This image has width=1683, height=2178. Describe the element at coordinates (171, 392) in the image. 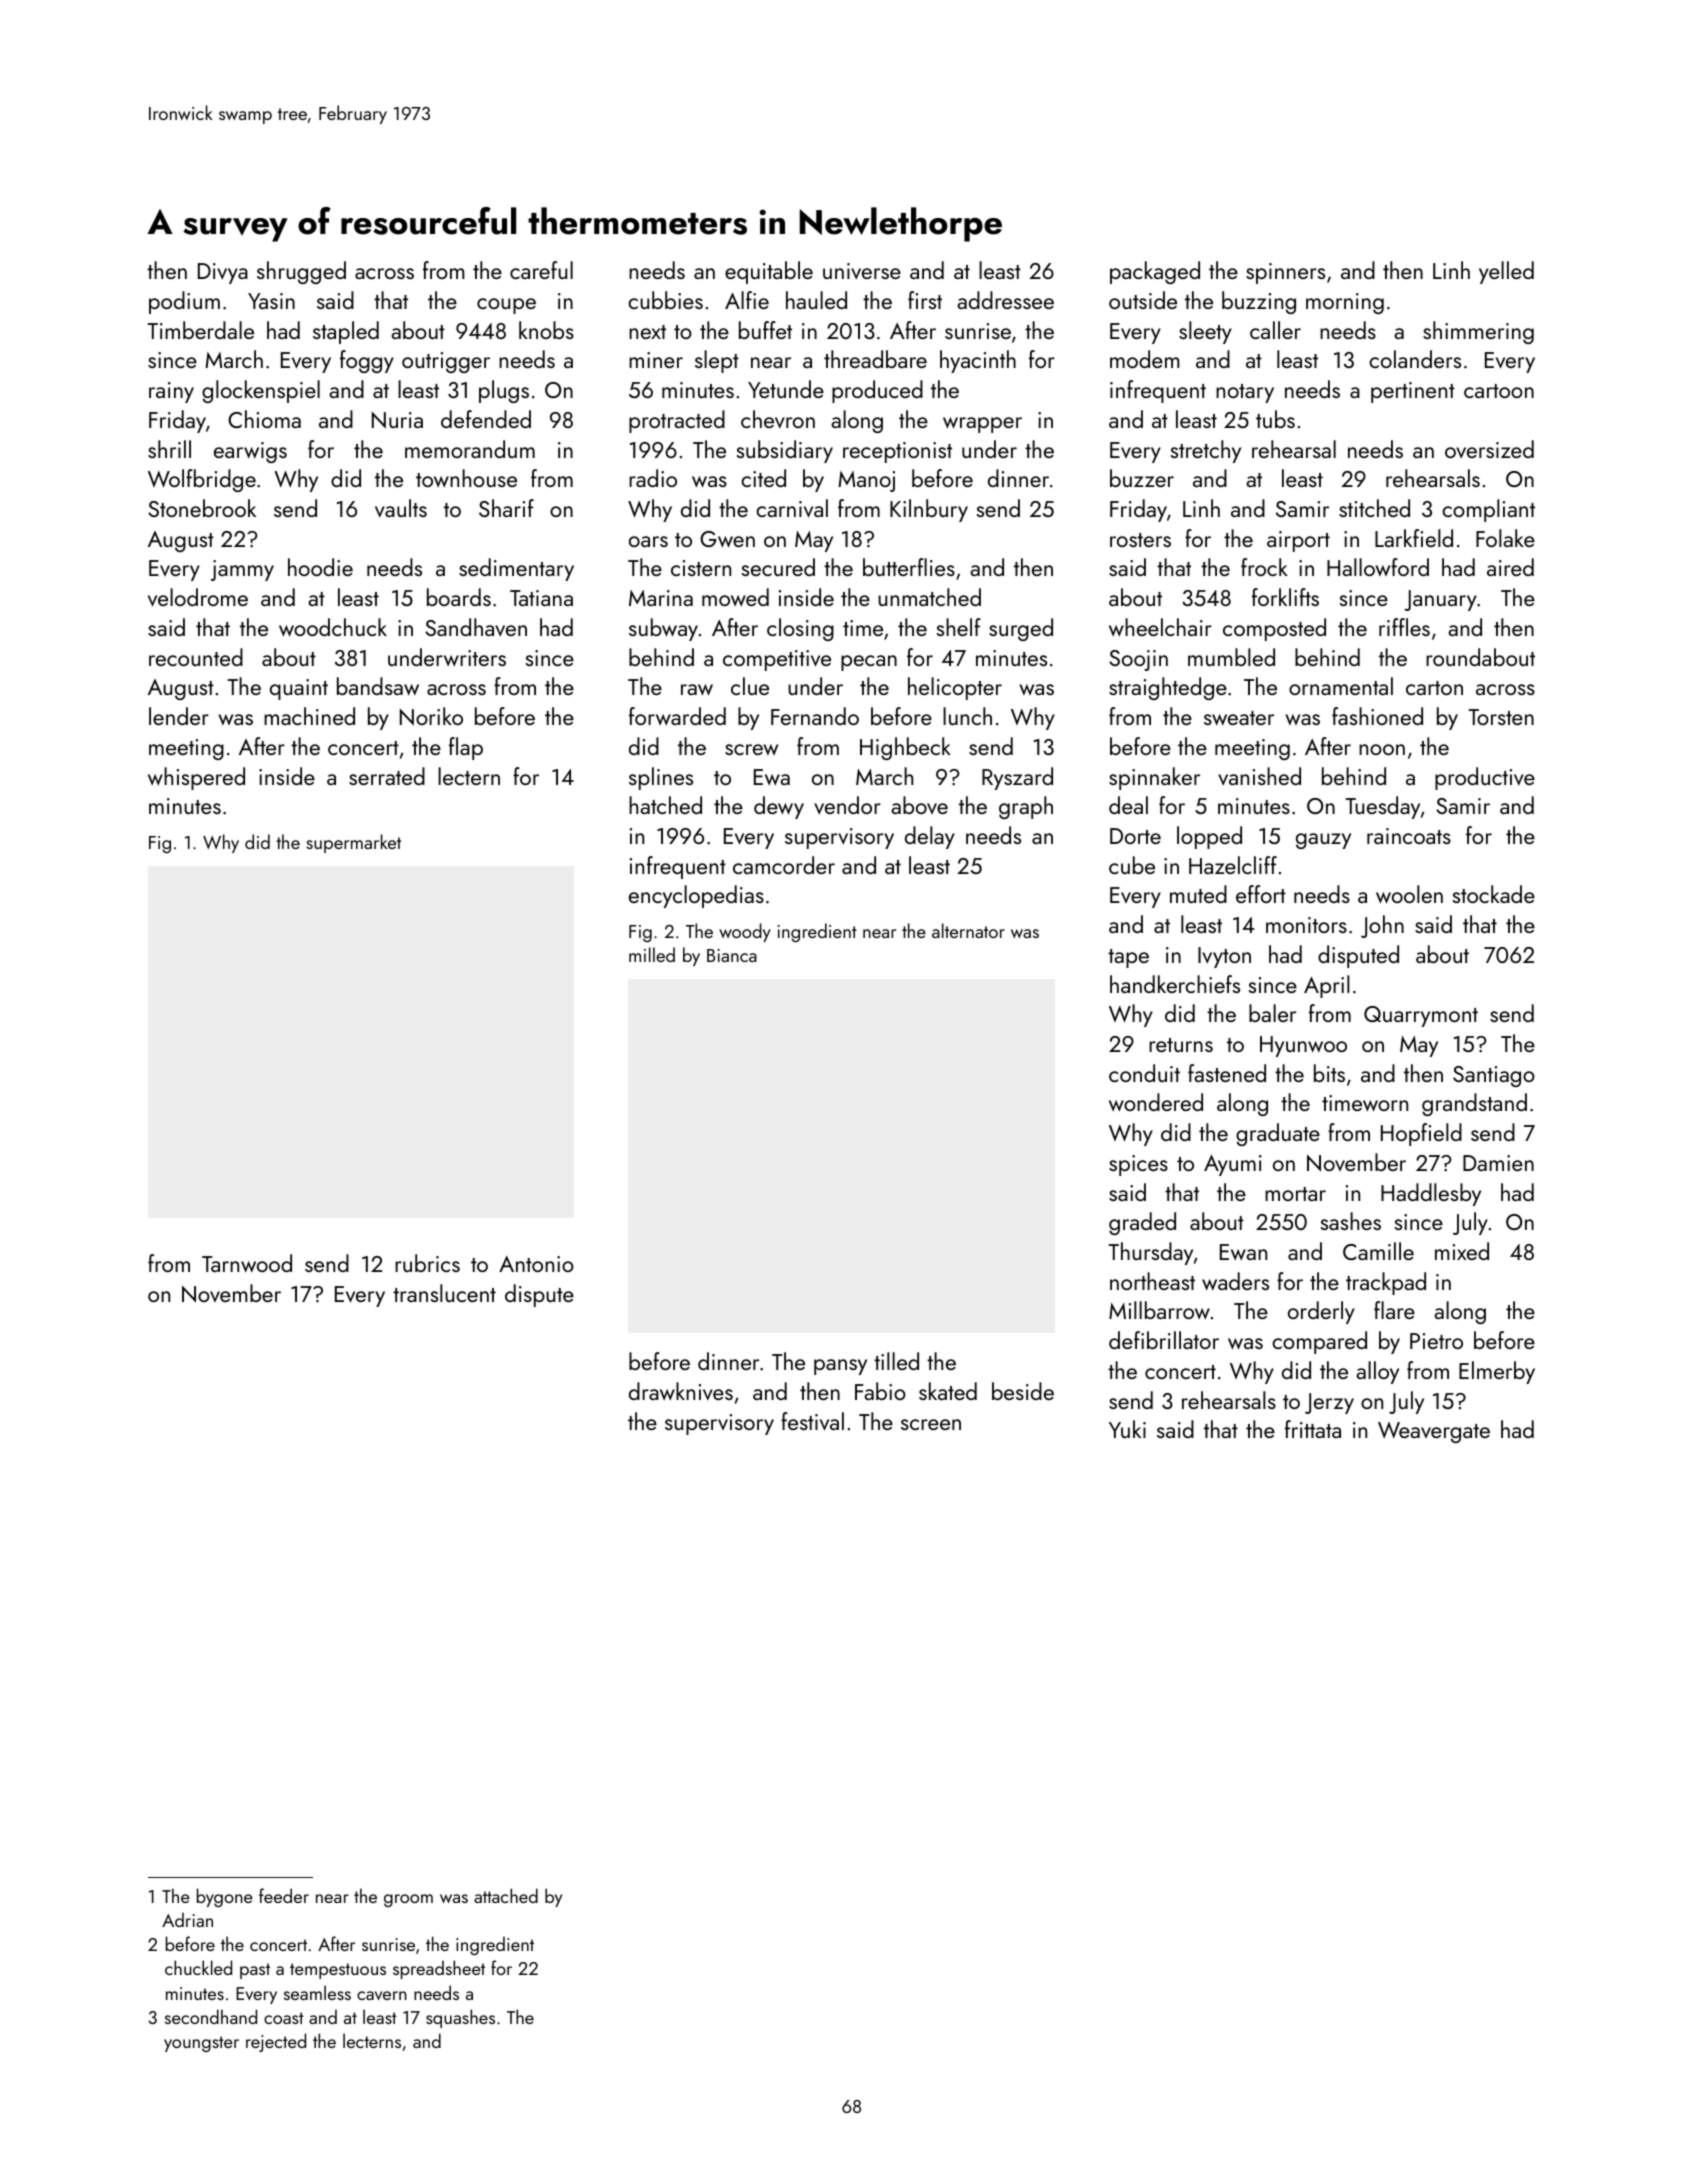

I see `rainy` at that location.
